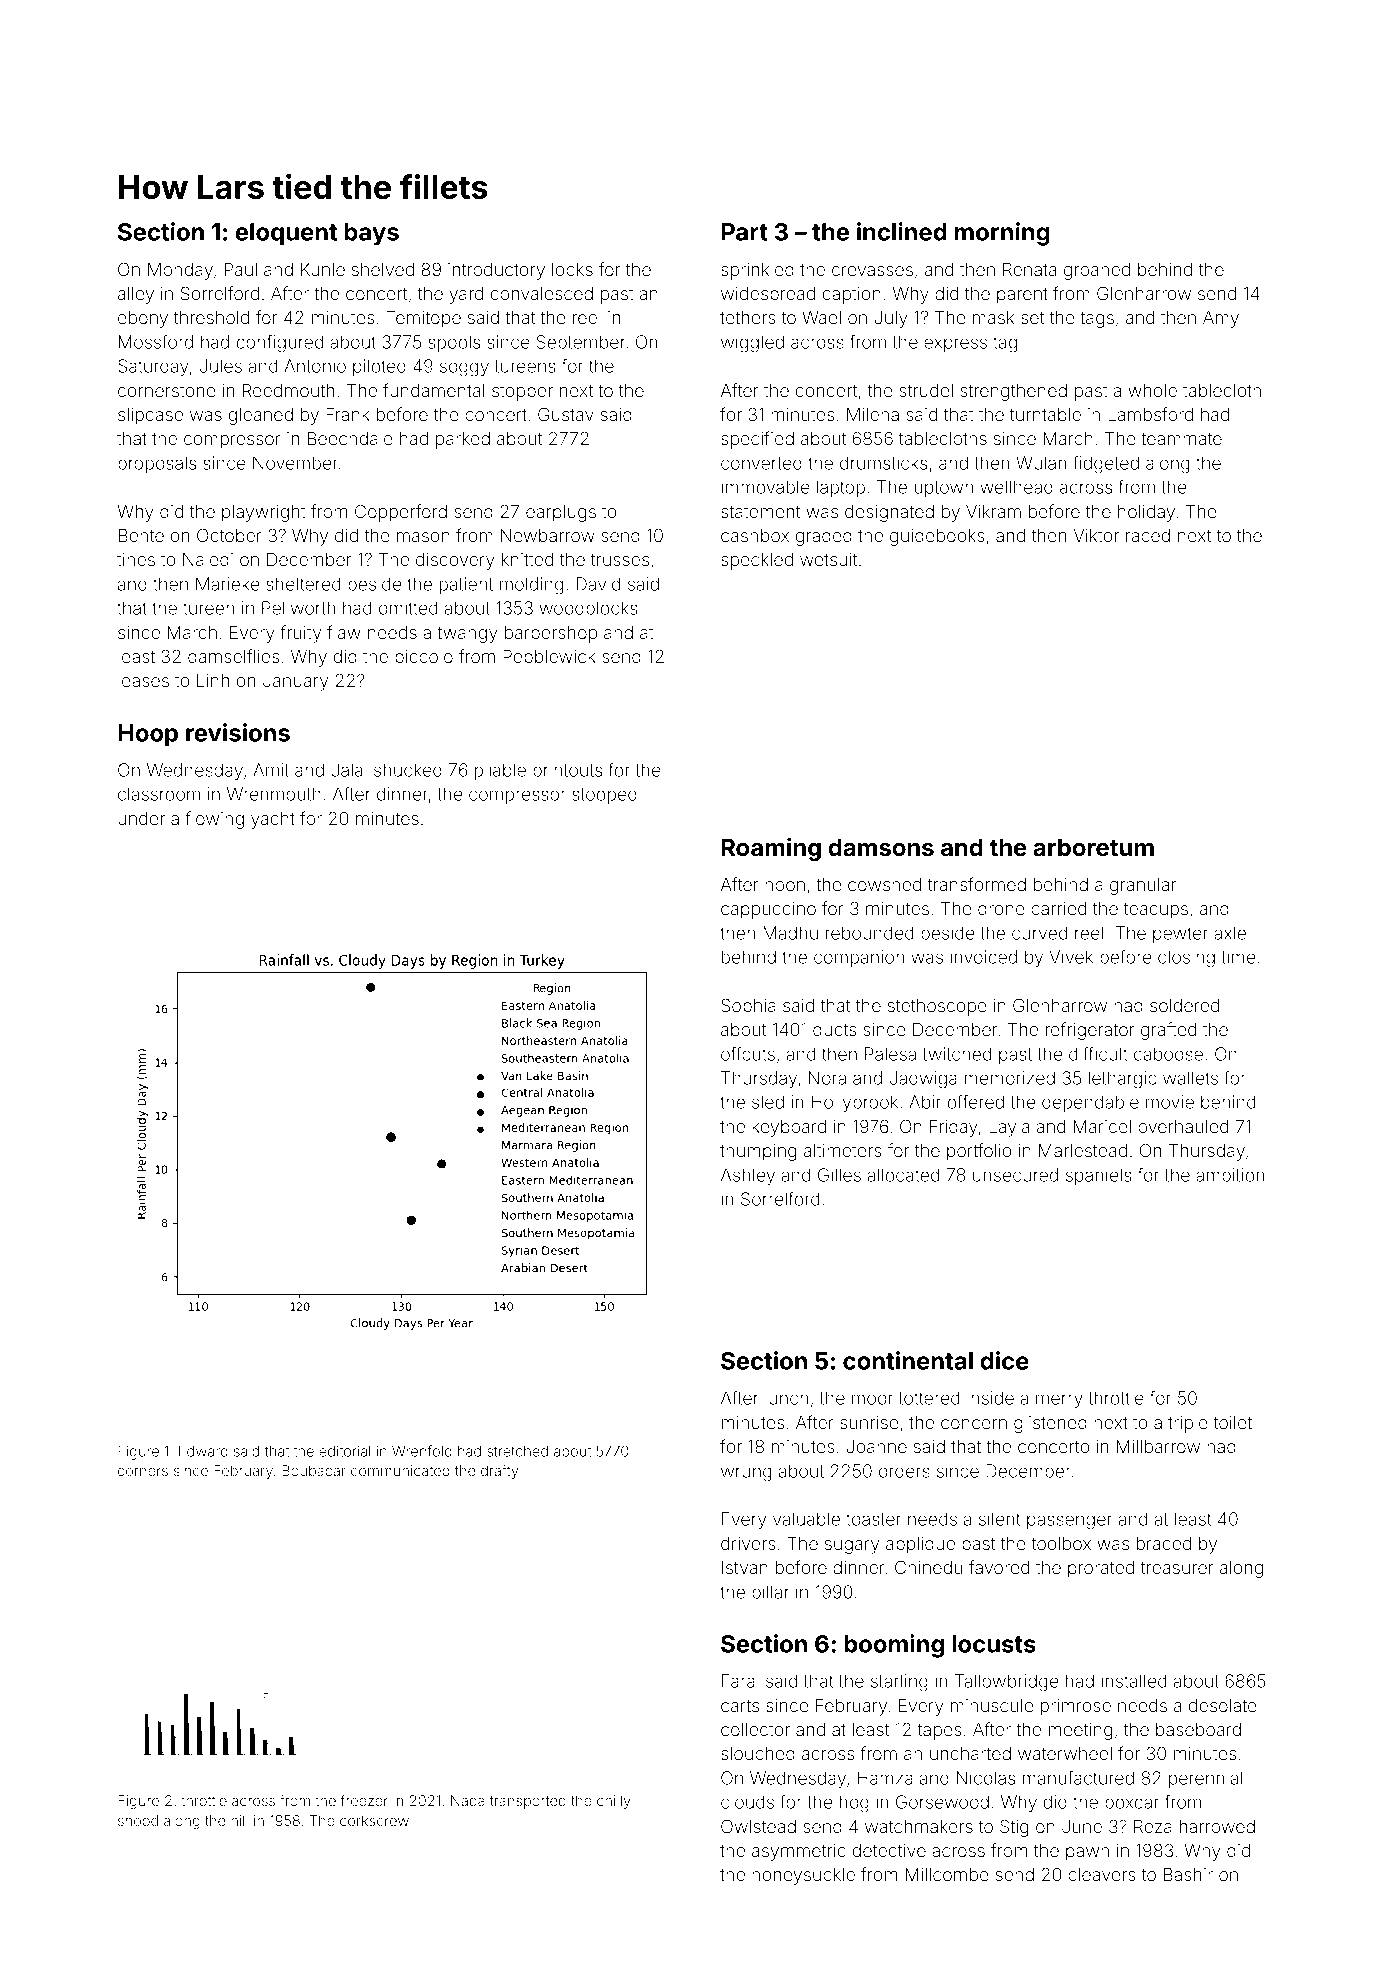 The height and width of the page is (1969, 1386). I want to click on arboretum, so click(1093, 847).
